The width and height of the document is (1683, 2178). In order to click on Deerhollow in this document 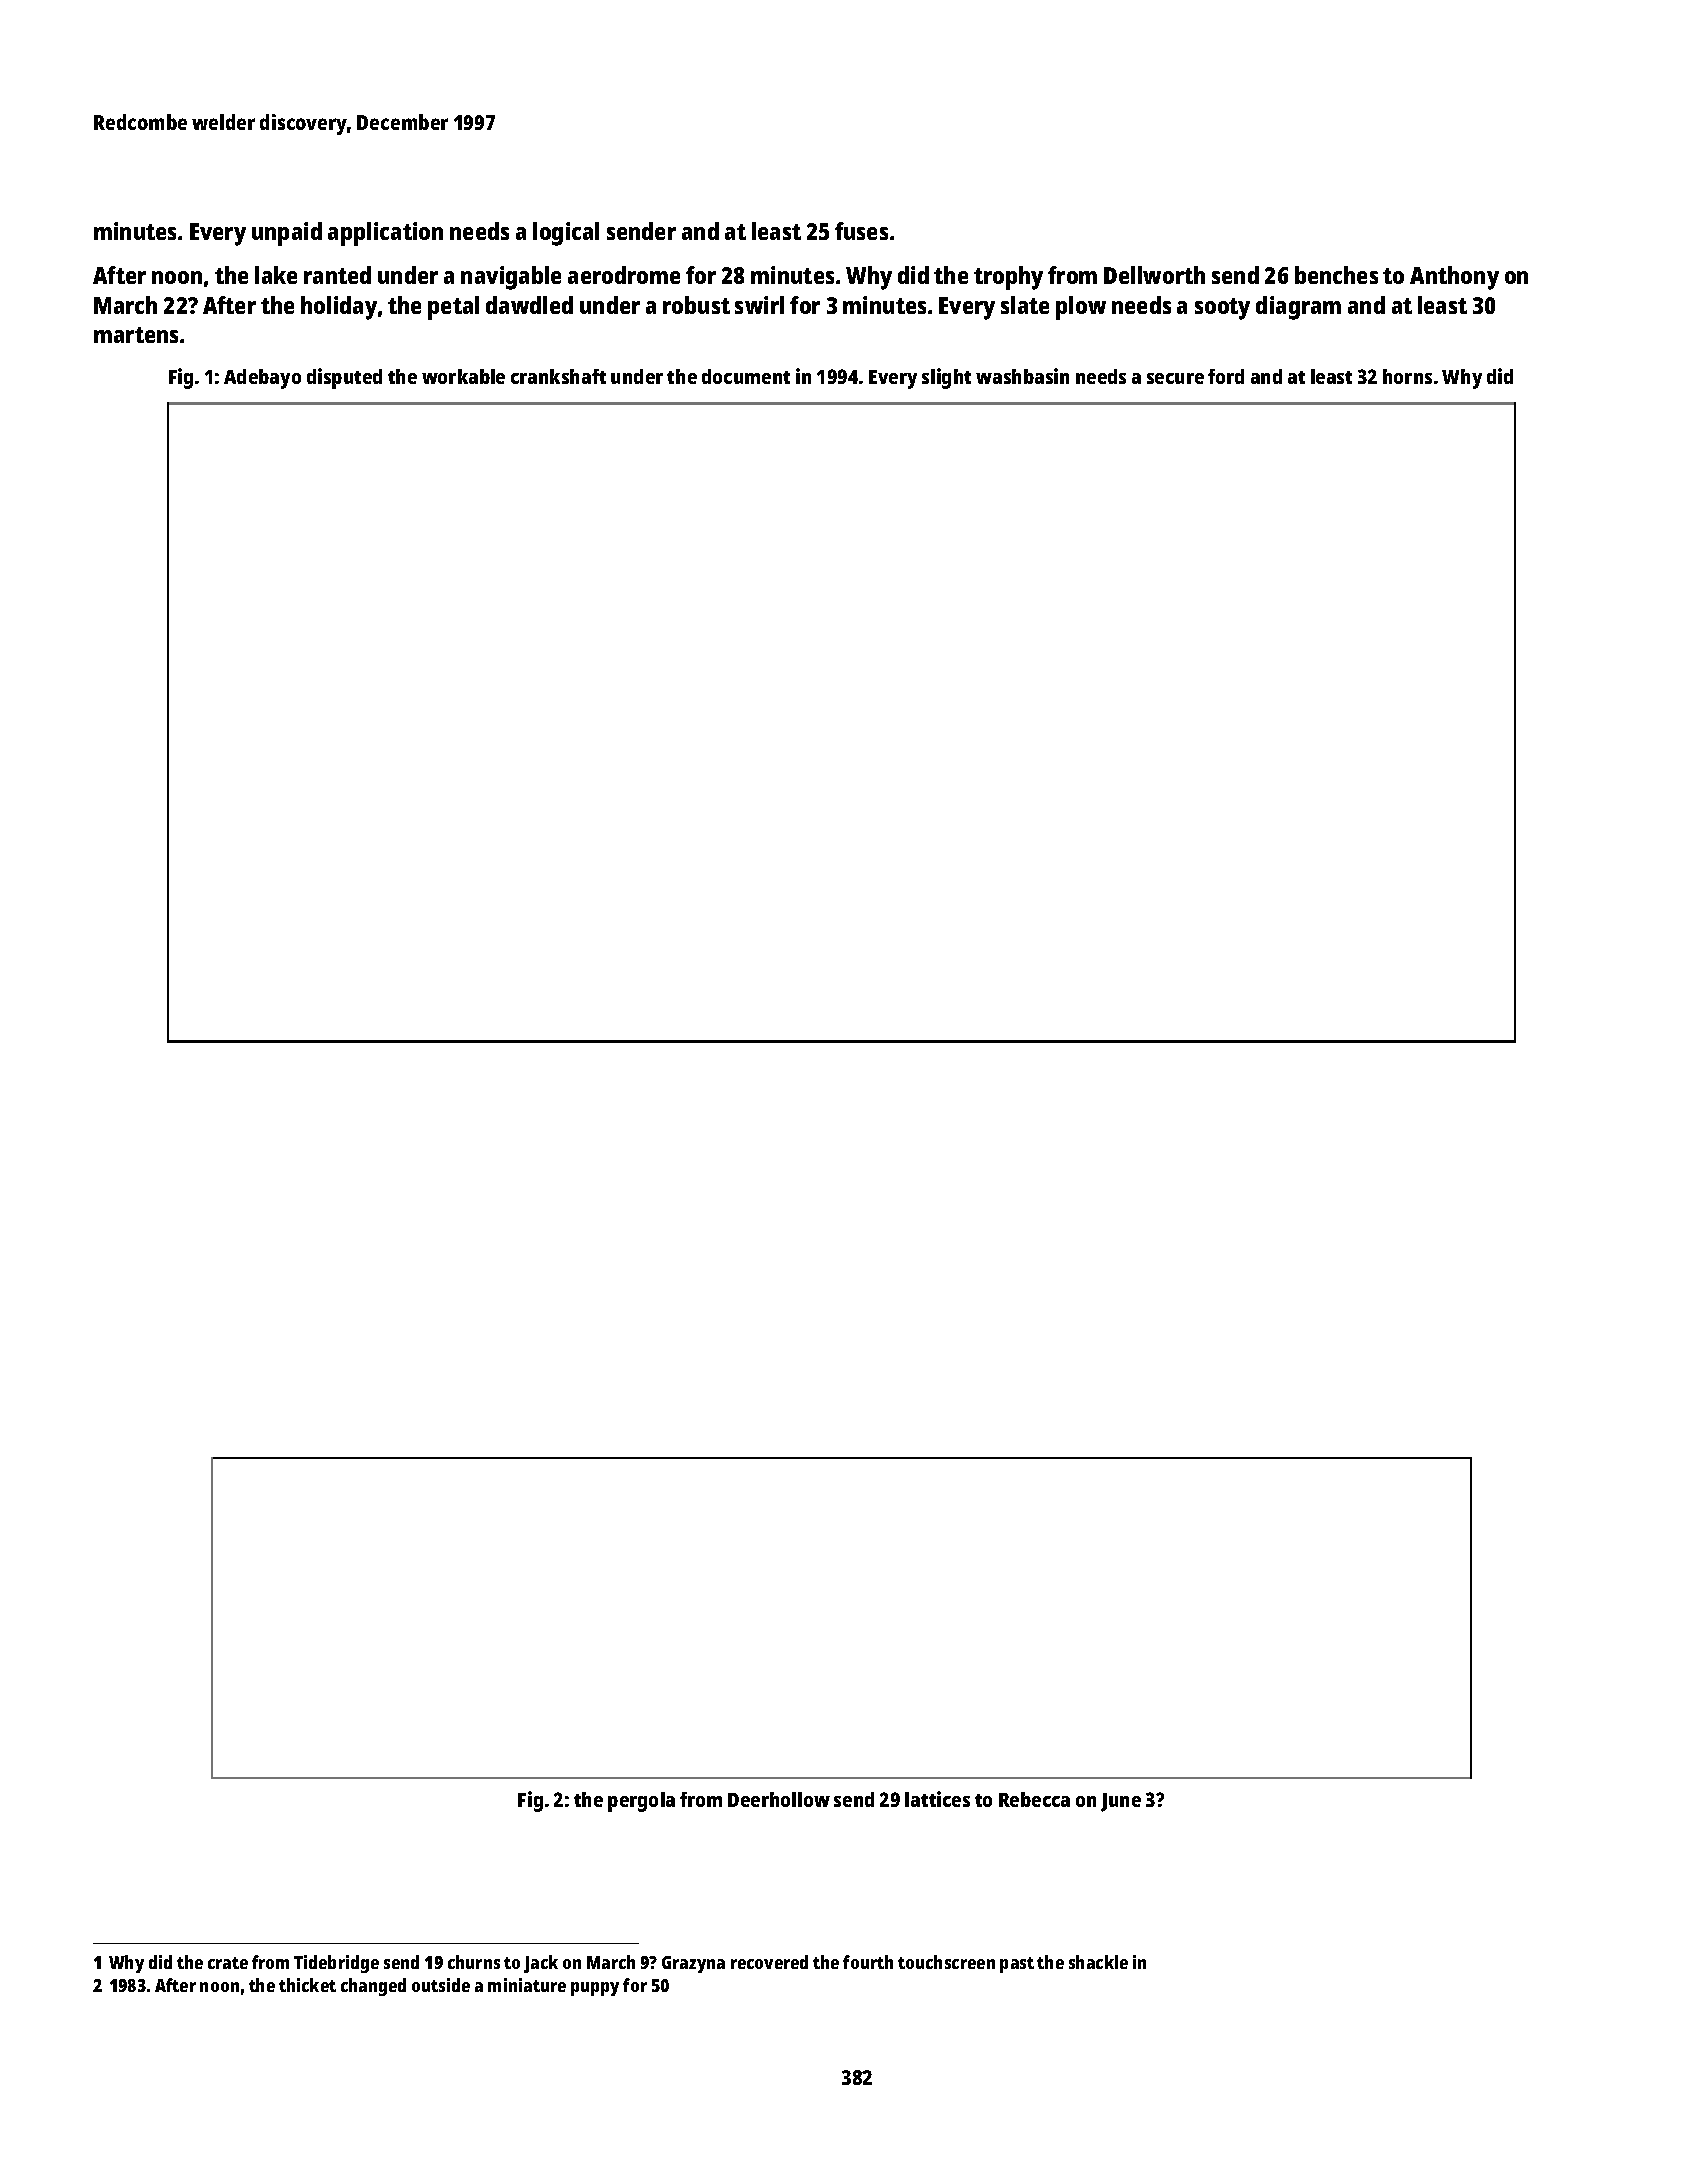, I will do `click(779, 1799)`.
